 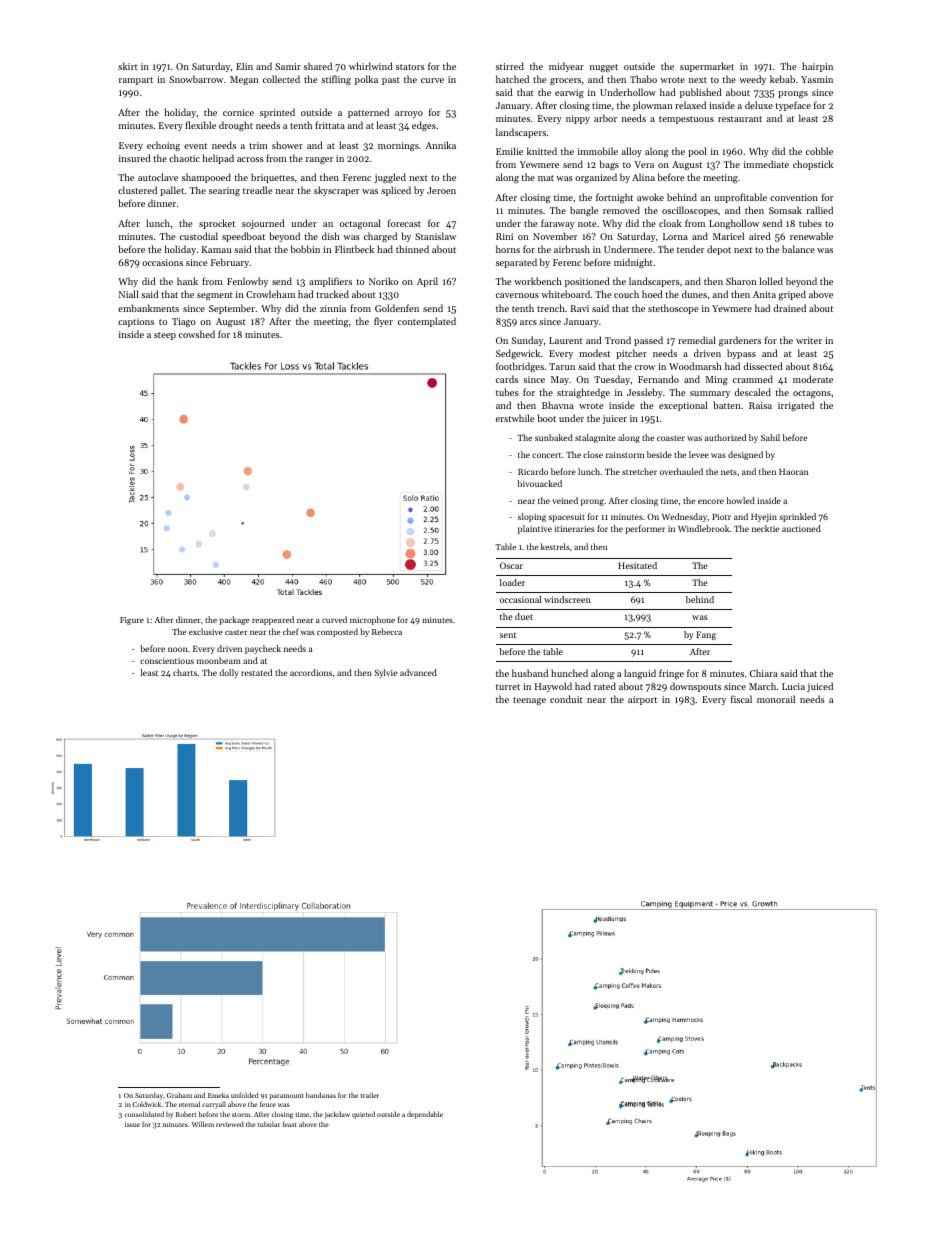 I want to click on whirlwind, so click(x=371, y=66).
